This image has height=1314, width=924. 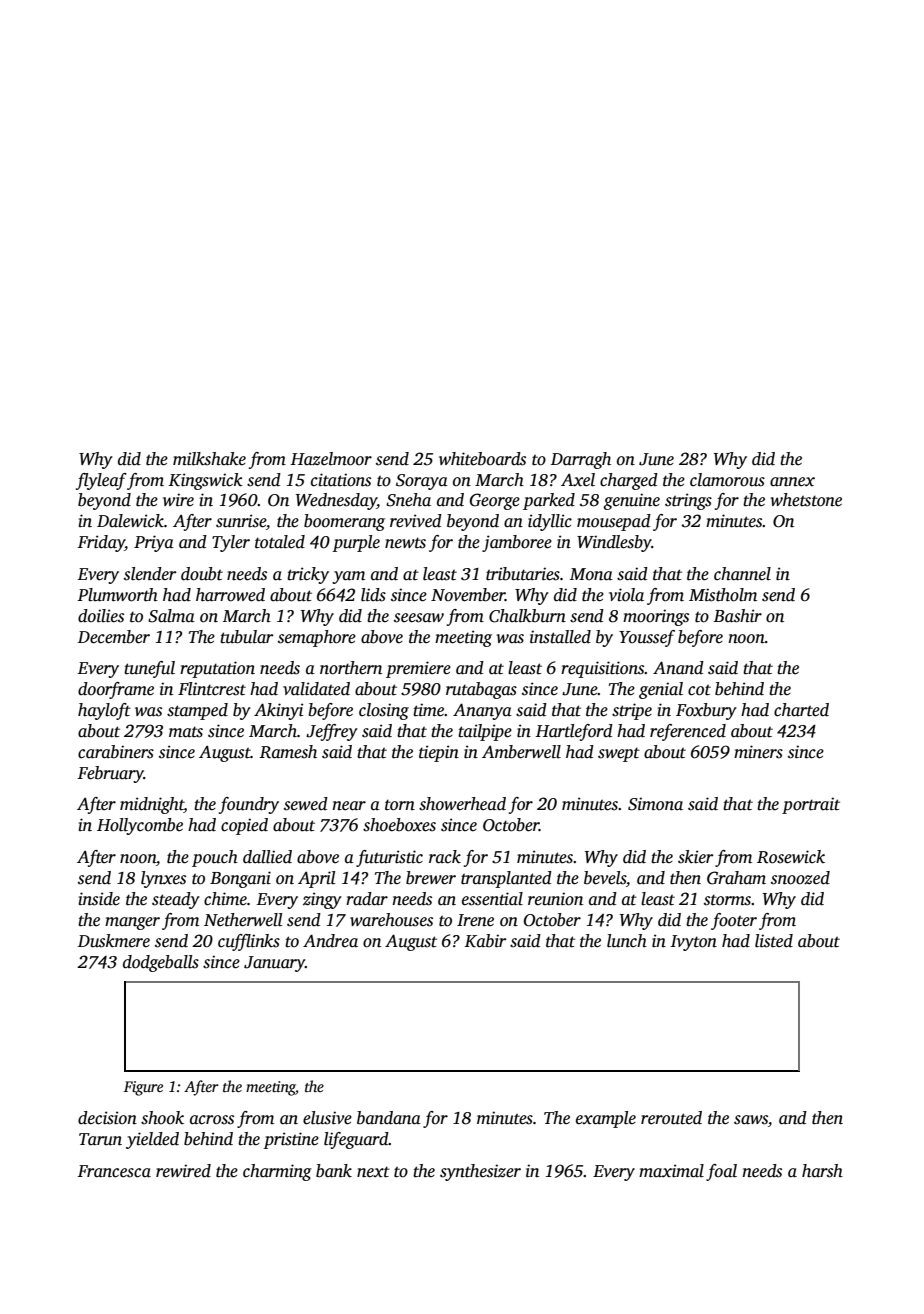 What do you see at coordinates (738, 616) in the image?
I see `Bashir` at bounding box center [738, 616].
